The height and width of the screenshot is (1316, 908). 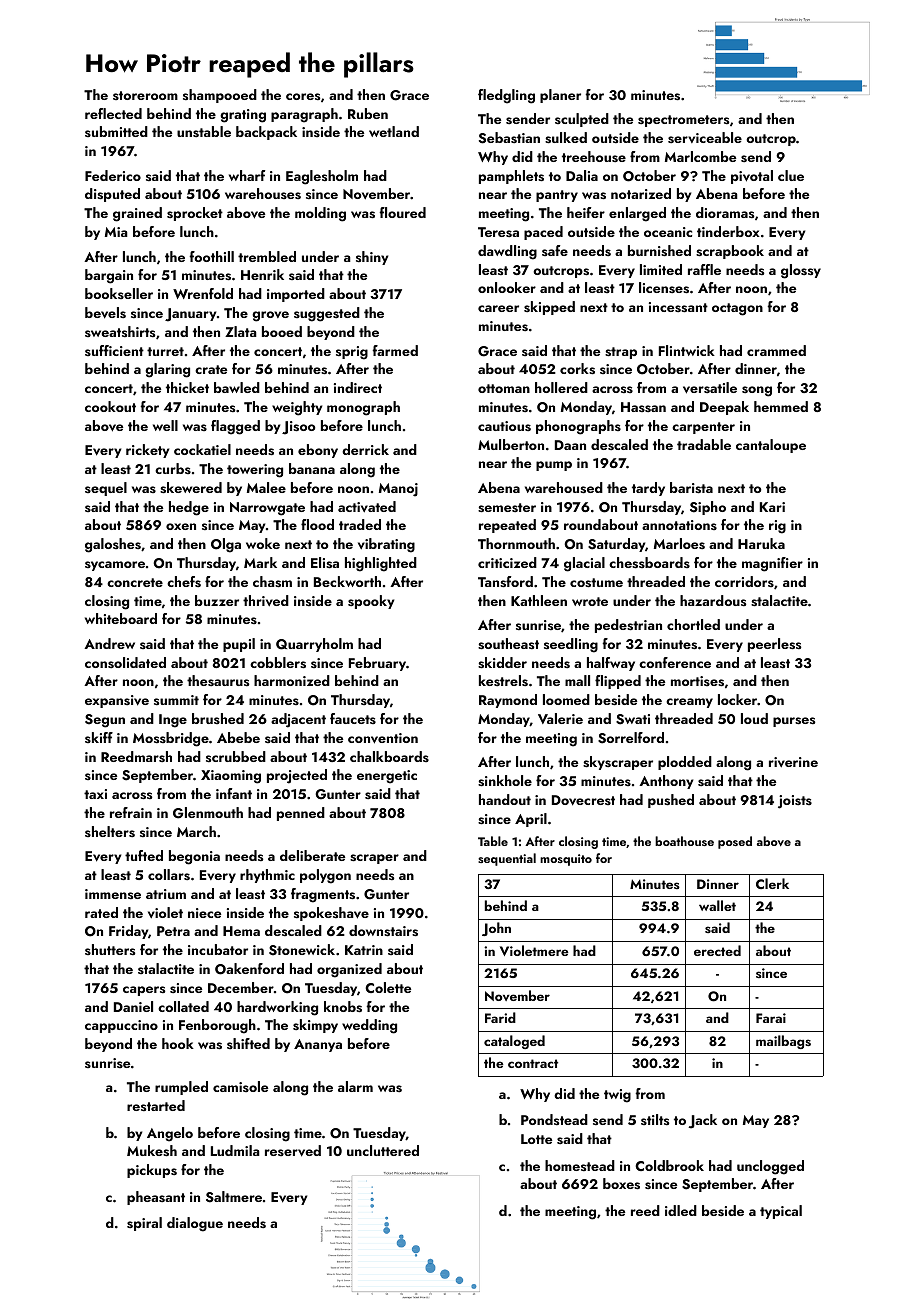 I want to click on whiteboard, so click(x=121, y=618).
